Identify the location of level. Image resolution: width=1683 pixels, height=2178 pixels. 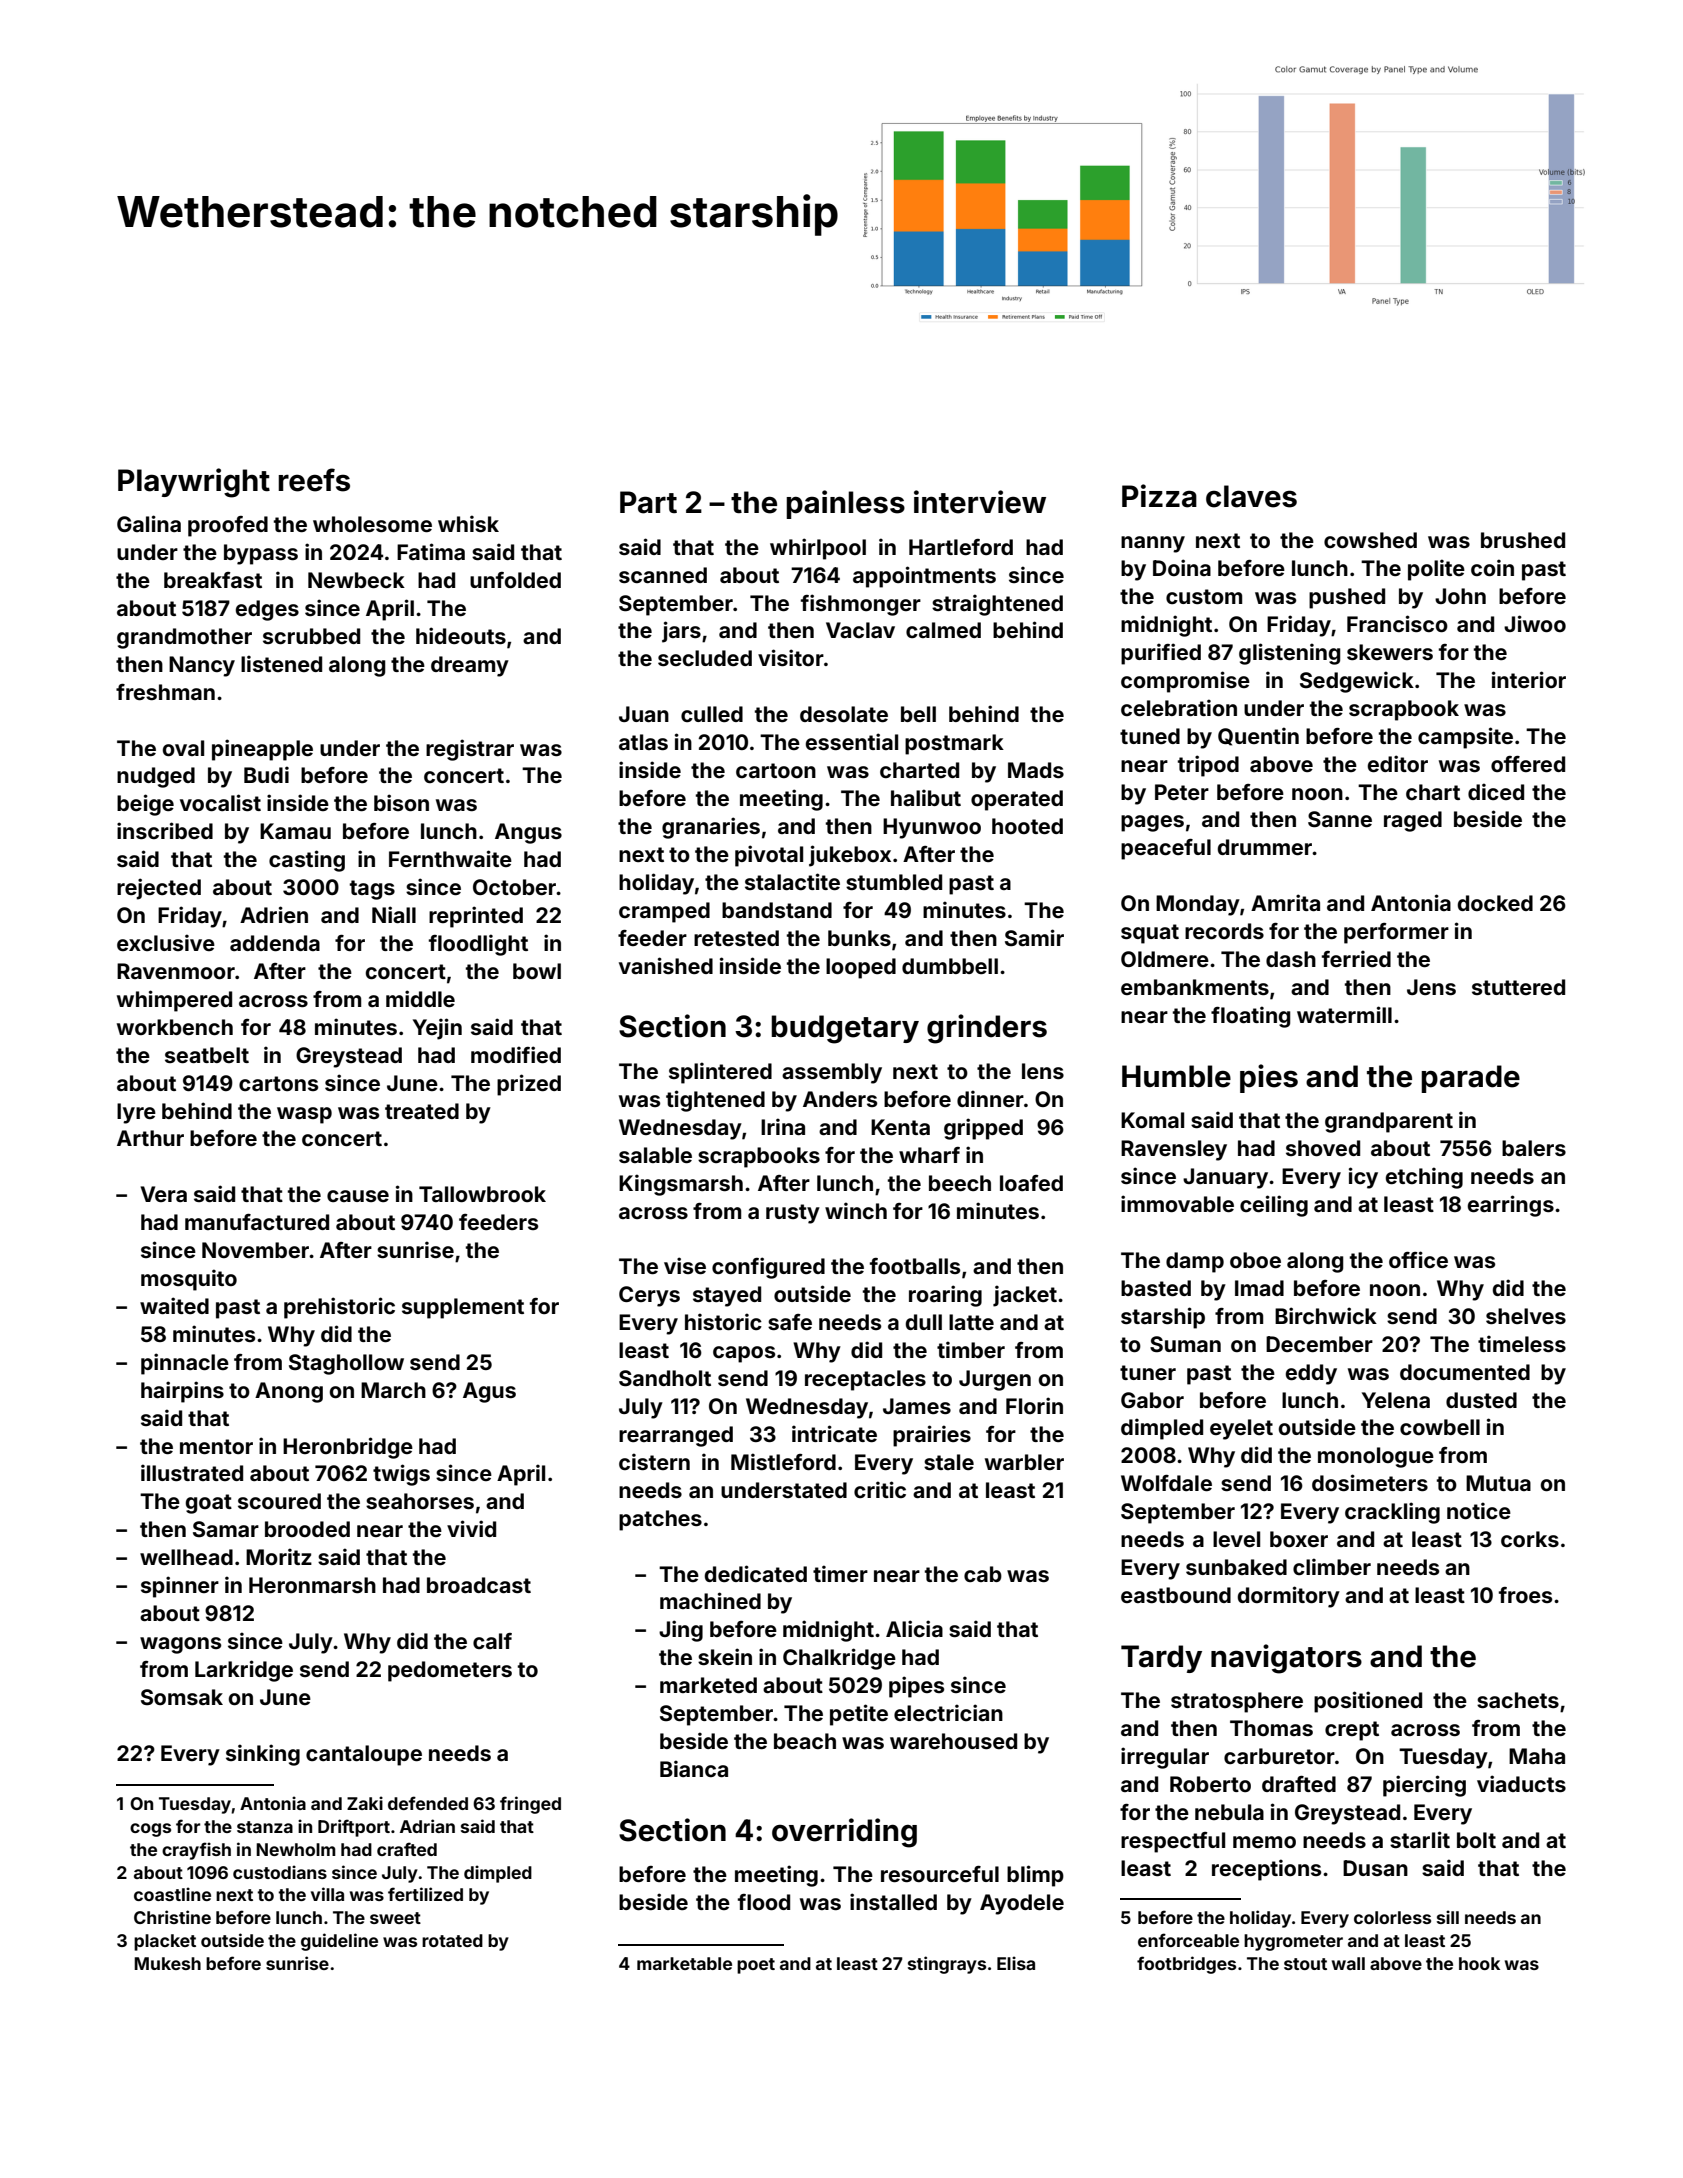
(1236, 1539).
